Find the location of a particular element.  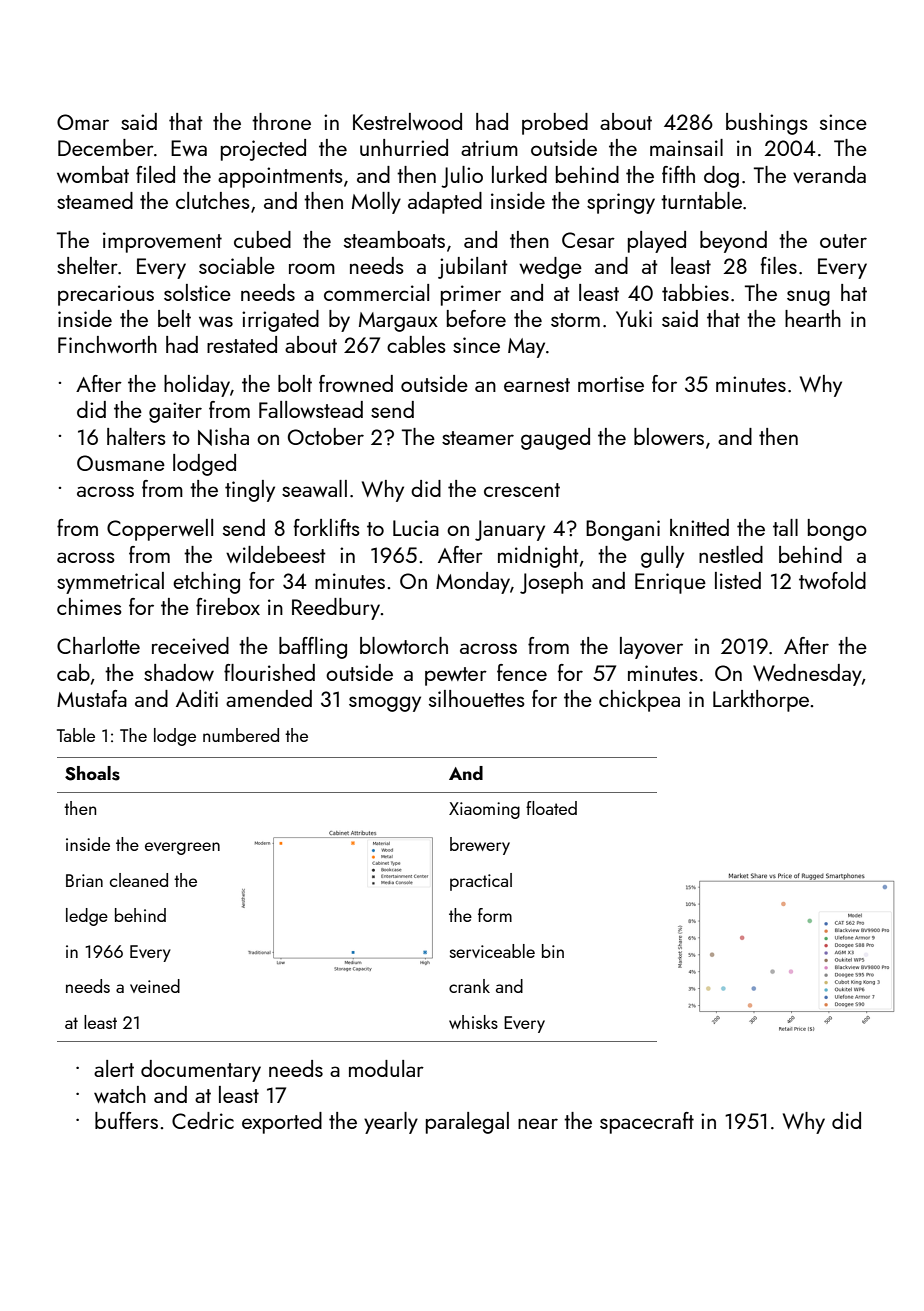

Omar is located at coordinates (83, 122).
